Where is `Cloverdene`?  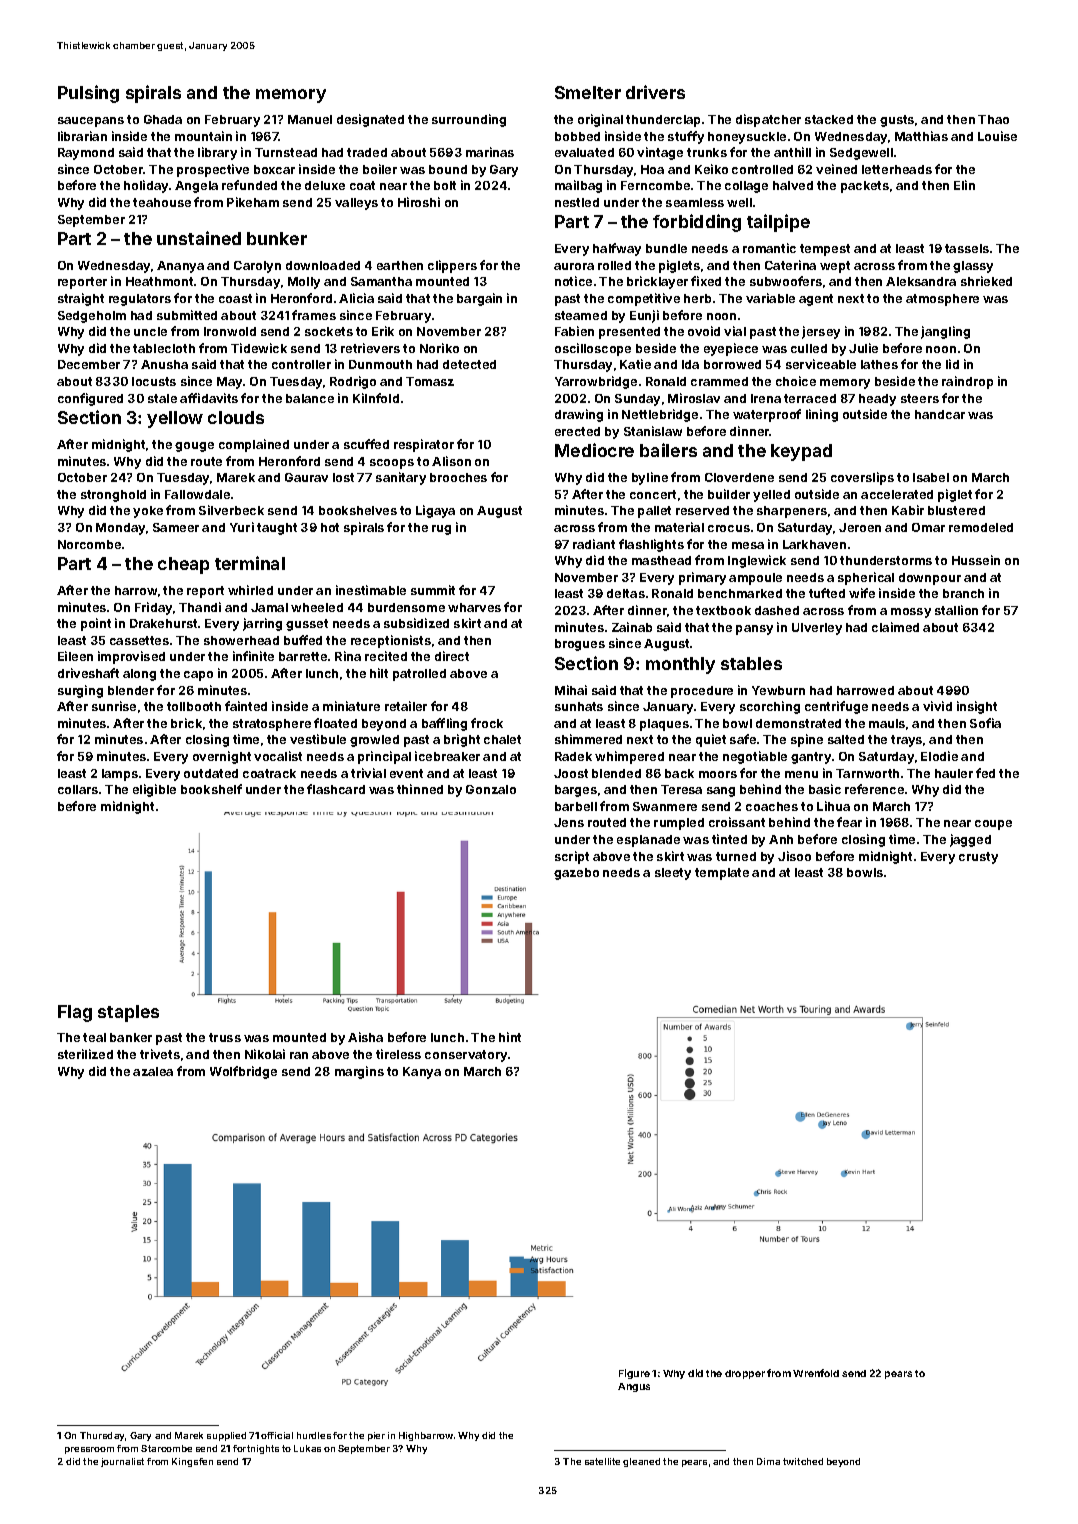
Cloverdene is located at coordinates (739, 477).
